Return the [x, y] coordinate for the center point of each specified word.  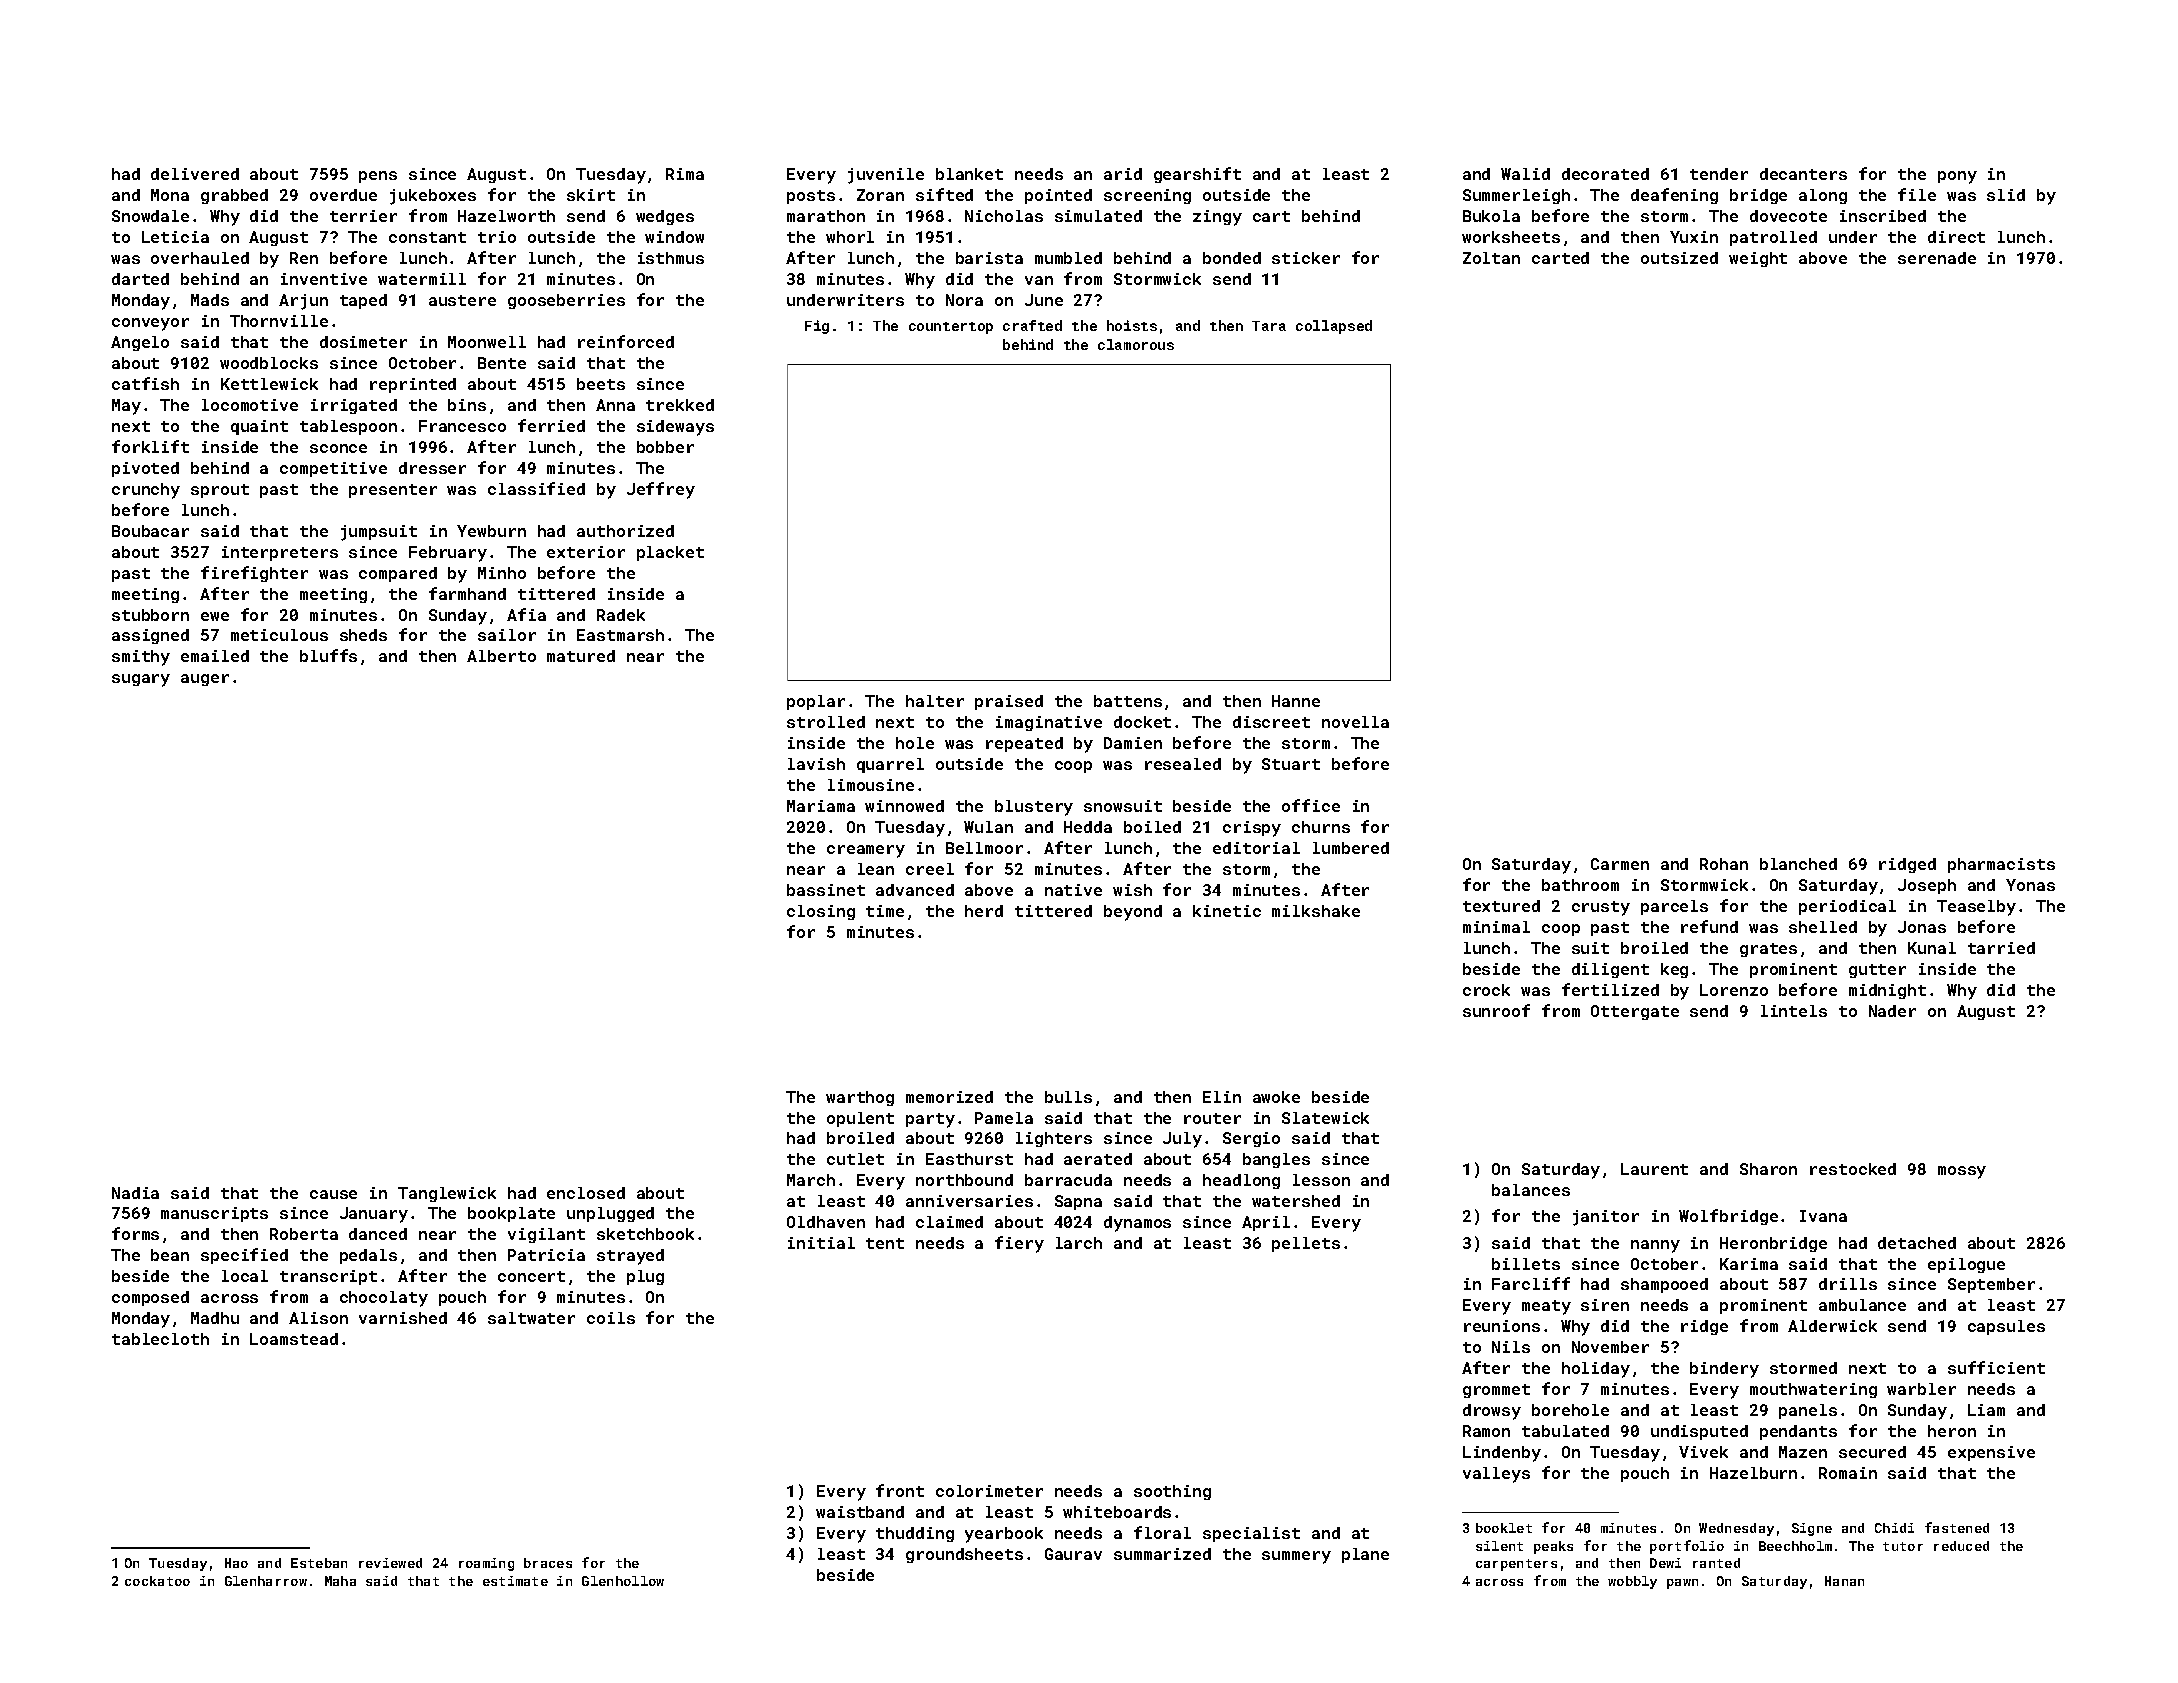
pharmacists [2001, 865]
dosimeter [363, 342]
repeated [1024, 744]
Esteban [319, 1563]
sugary [141, 680]
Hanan [1844, 1581]
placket [670, 553]
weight [1758, 259]
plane [1365, 1555]
